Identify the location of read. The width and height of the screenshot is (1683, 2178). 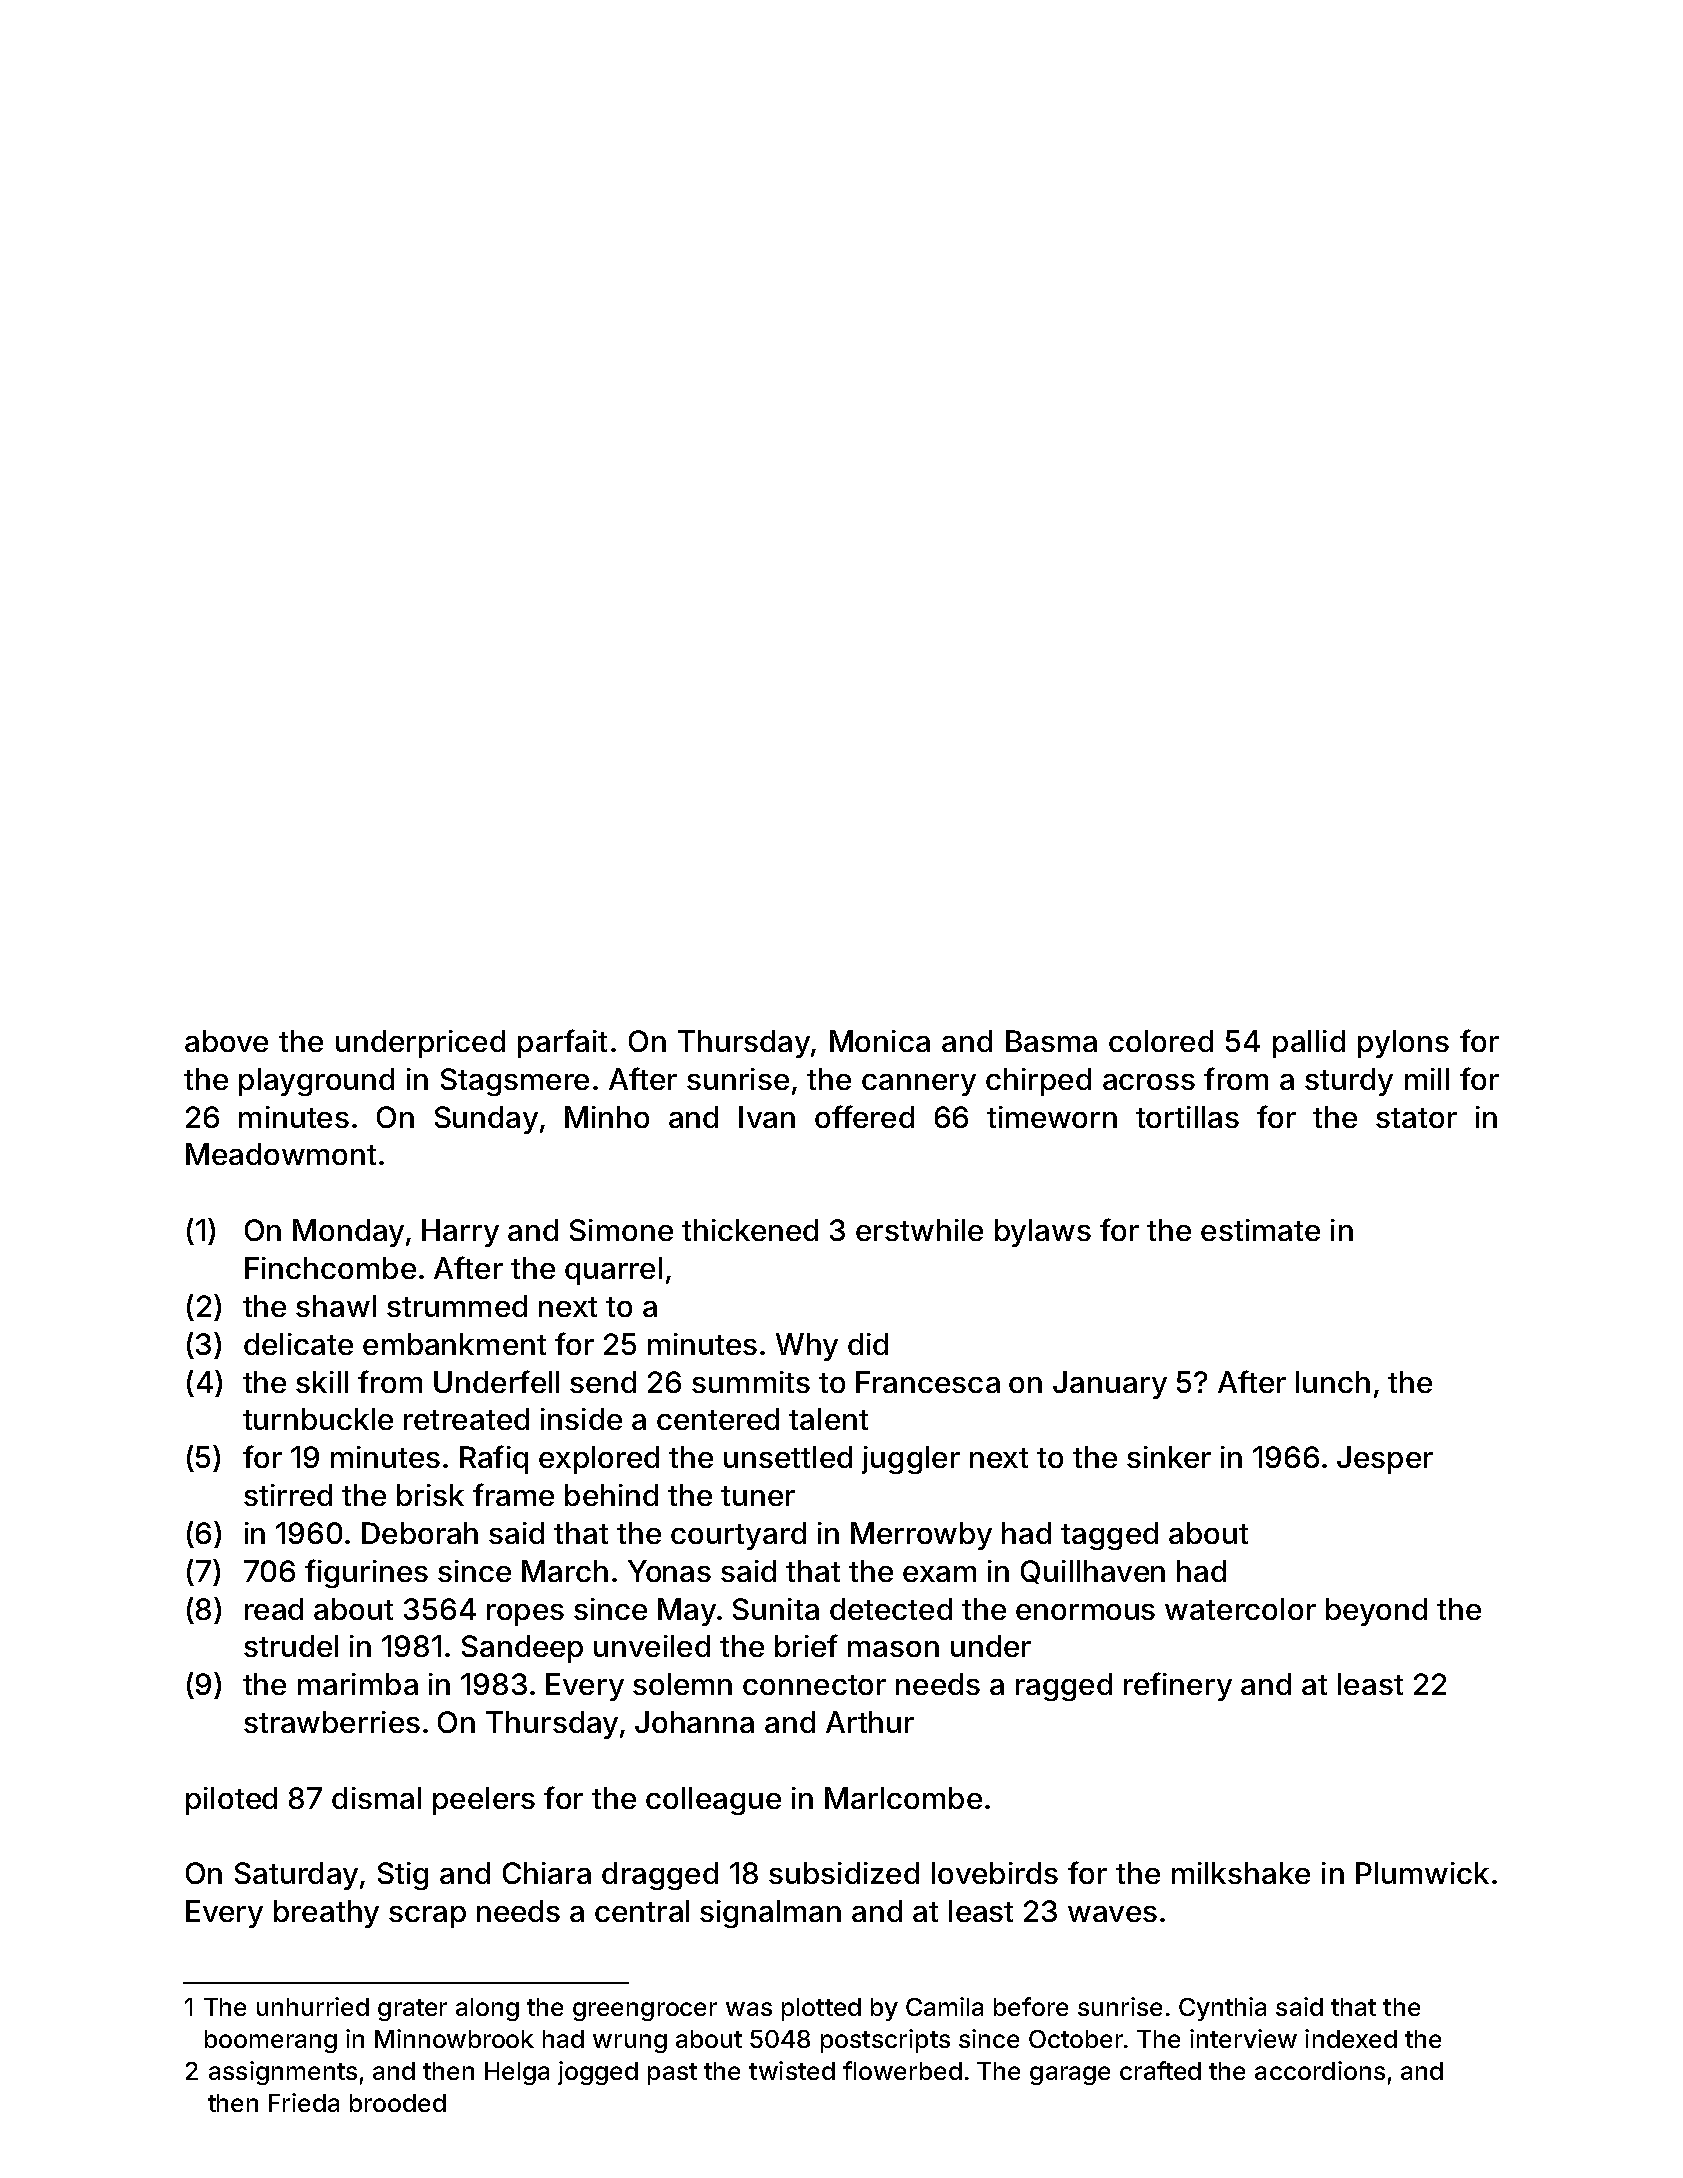
(274, 1609).
